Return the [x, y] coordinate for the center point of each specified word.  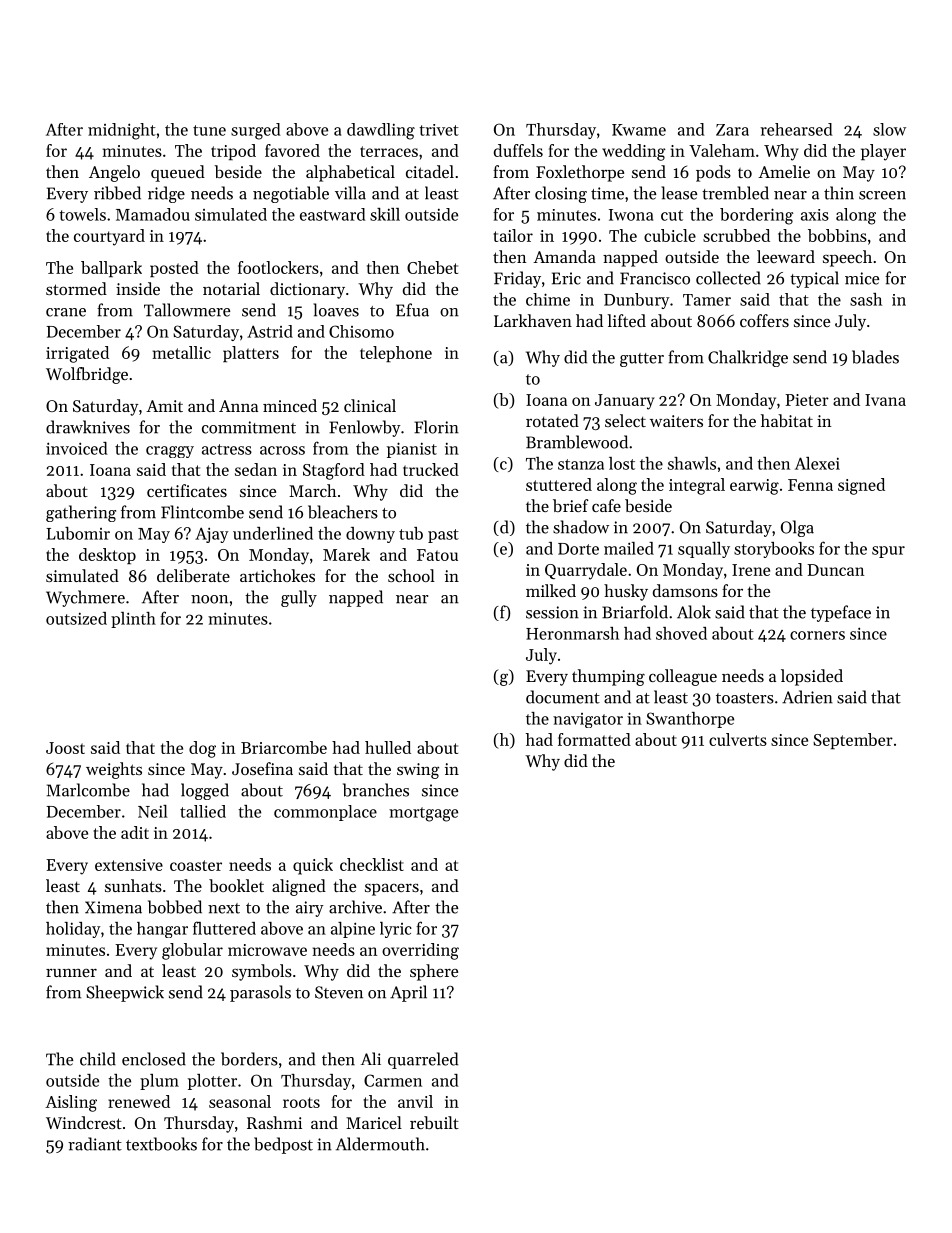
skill [385, 214]
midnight [122, 131]
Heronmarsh [572, 633]
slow [889, 129]
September [853, 741]
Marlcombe [88, 790]
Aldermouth [380, 1144]
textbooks [161, 1144]
